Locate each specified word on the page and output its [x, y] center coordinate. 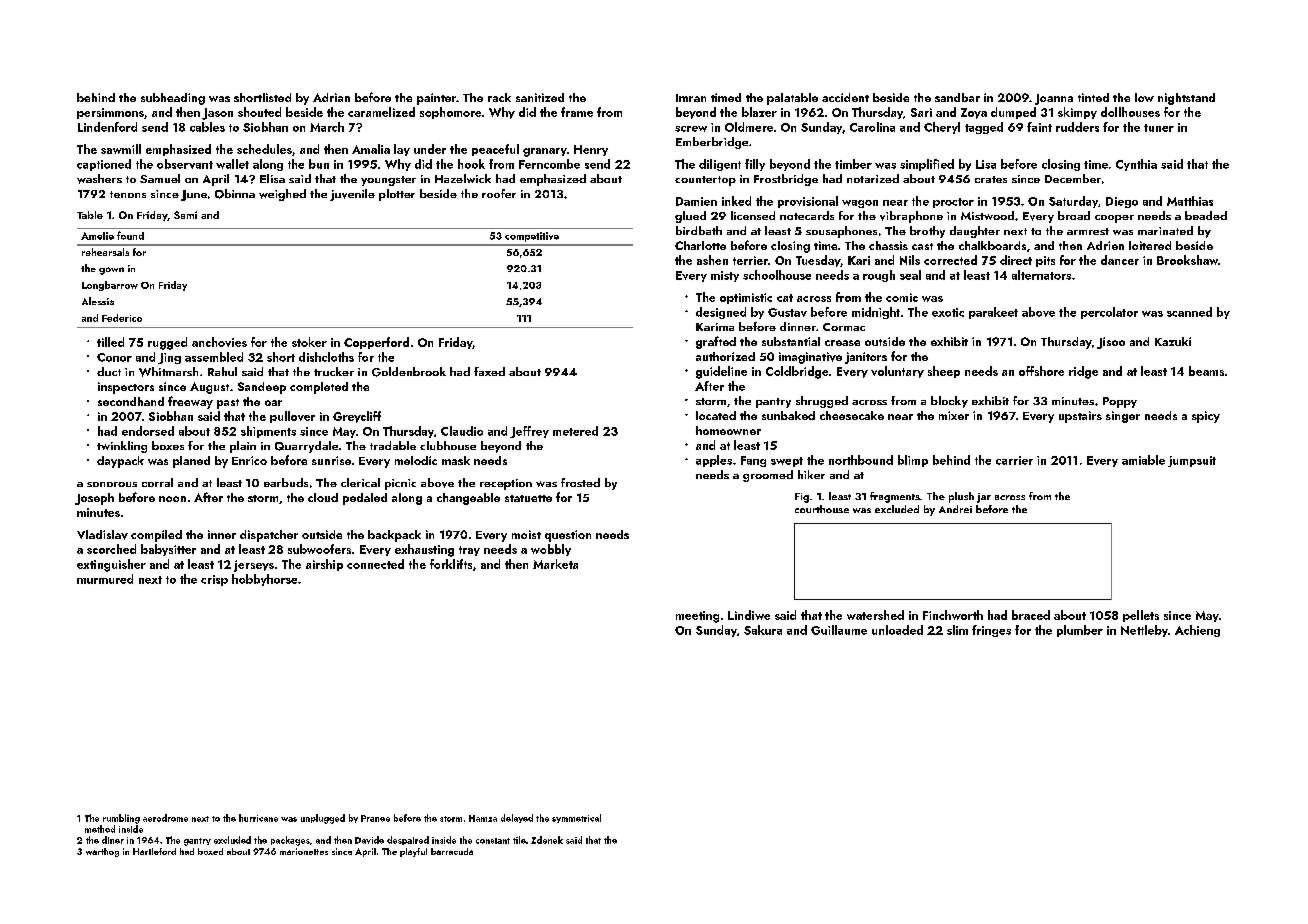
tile [519, 840]
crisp [214, 580]
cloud [323, 497]
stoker [309, 342]
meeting [697, 617]
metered [575, 431]
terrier [750, 260]
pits [1045, 261]
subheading [173, 99]
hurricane [258, 818]
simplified [927, 165]
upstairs [1080, 417]
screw [691, 129]
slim [957, 630]
